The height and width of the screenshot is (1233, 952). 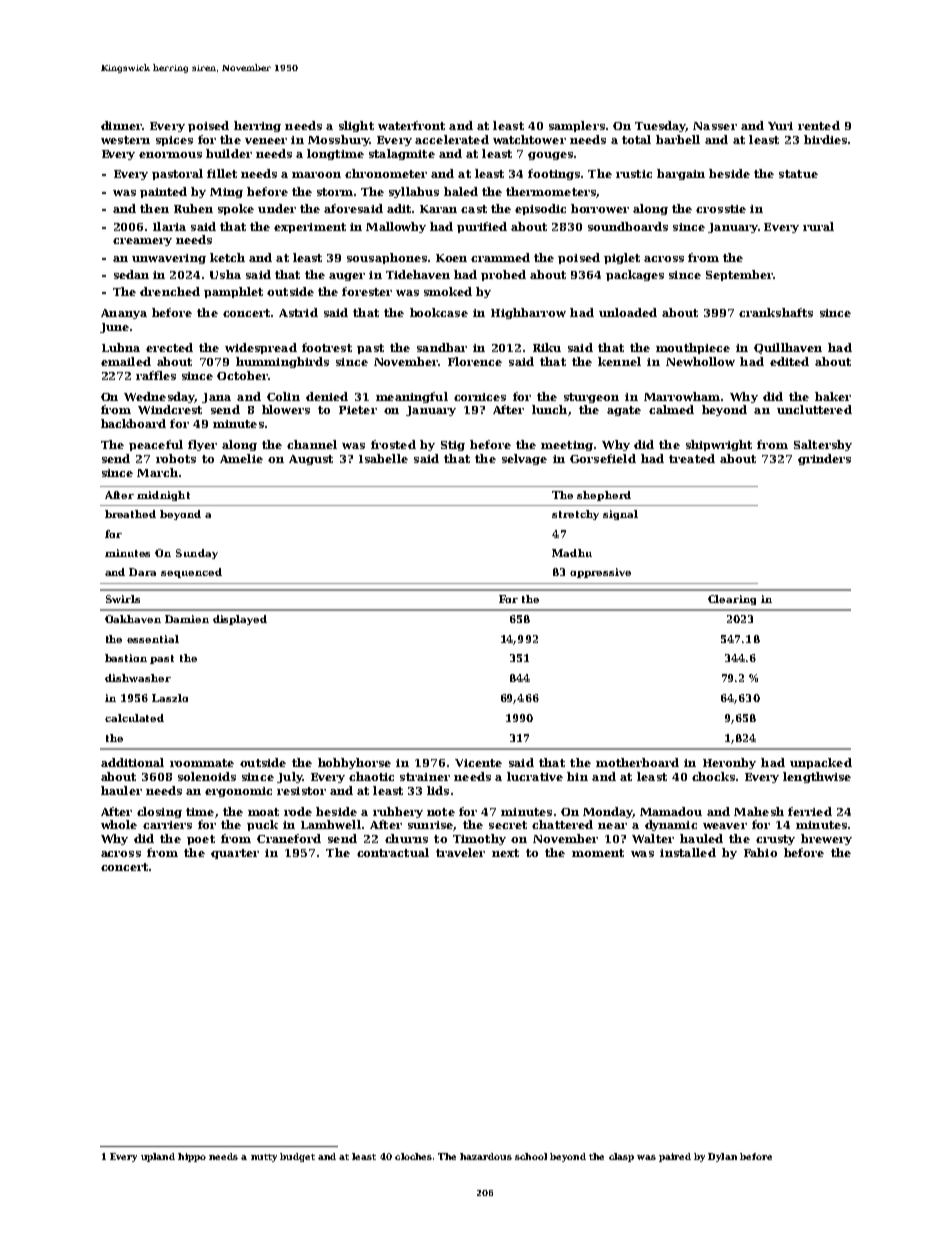 What do you see at coordinates (266, 141) in the screenshot?
I see `veneer` at bounding box center [266, 141].
